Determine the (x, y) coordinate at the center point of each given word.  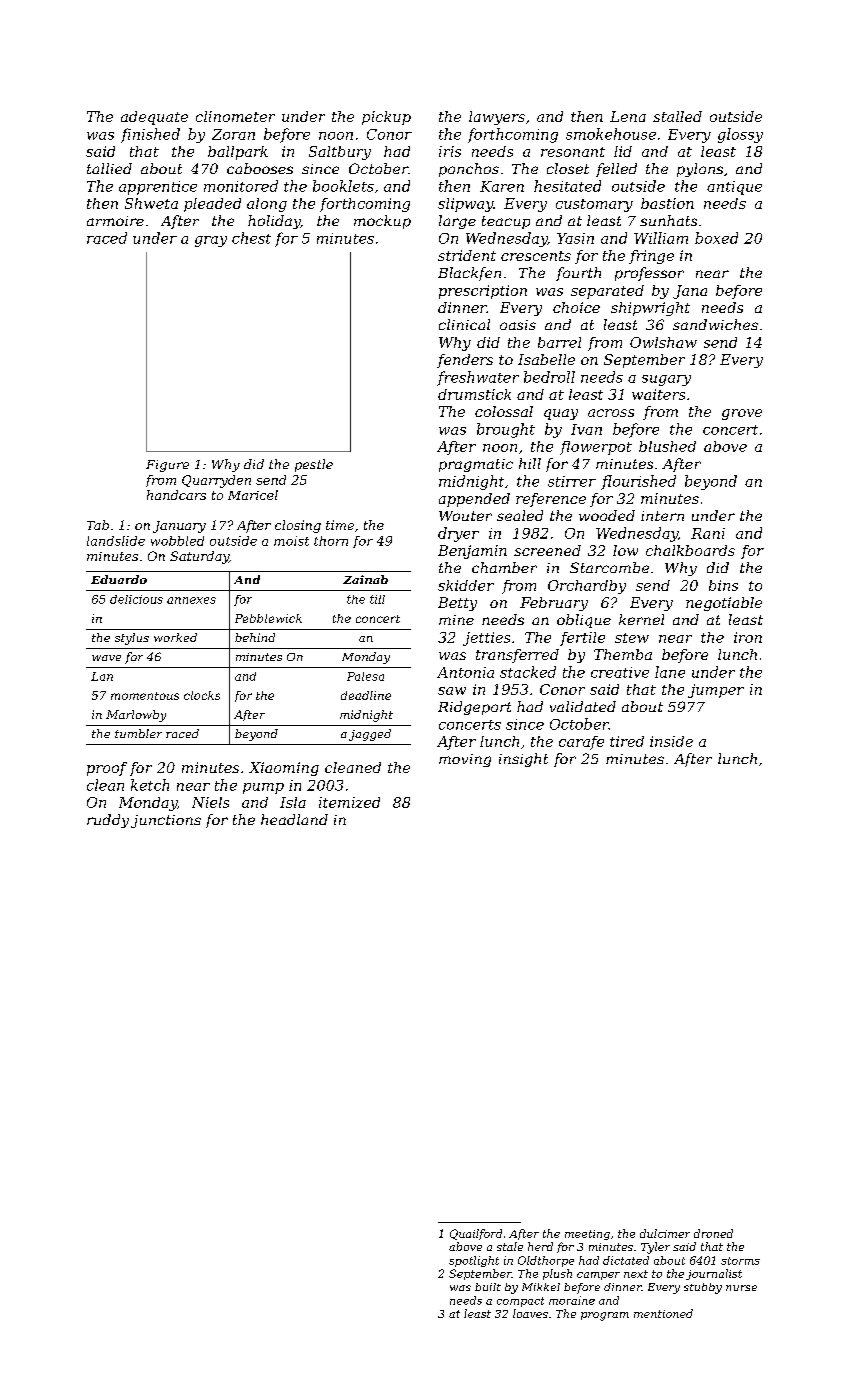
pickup (386, 118)
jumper (716, 691)
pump (263, 788)
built (488, 1287)
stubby (703, 1288)
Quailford (476, 1234)
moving (465, 760)
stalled (677, 116)
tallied (109, 168)
